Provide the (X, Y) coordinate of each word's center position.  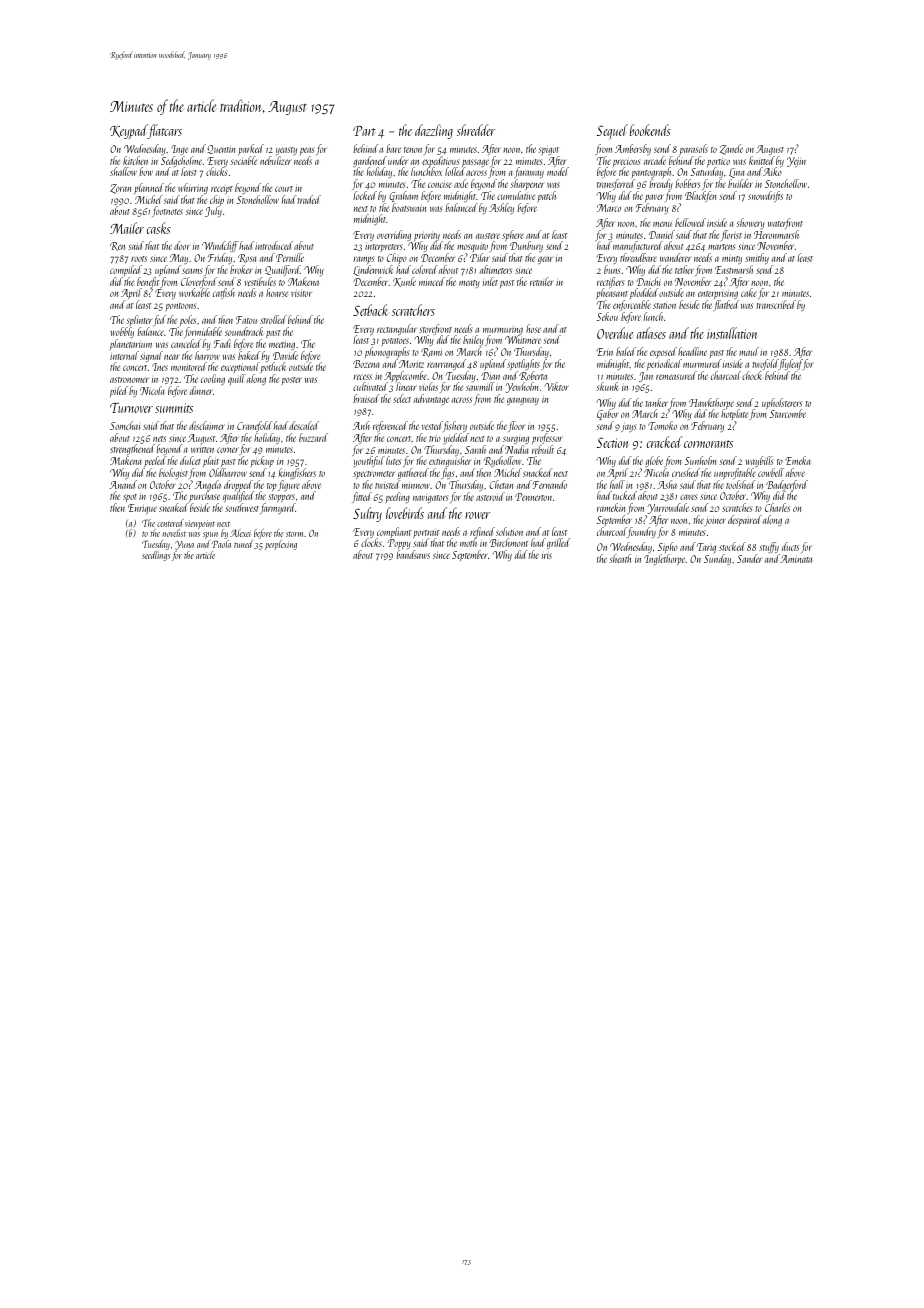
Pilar (480, 258)
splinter (139, 321)
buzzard (313, 437)
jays (628, 428)
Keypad (129, 131)
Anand (123, 484)
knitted (762, 160)
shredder (476, 130)
